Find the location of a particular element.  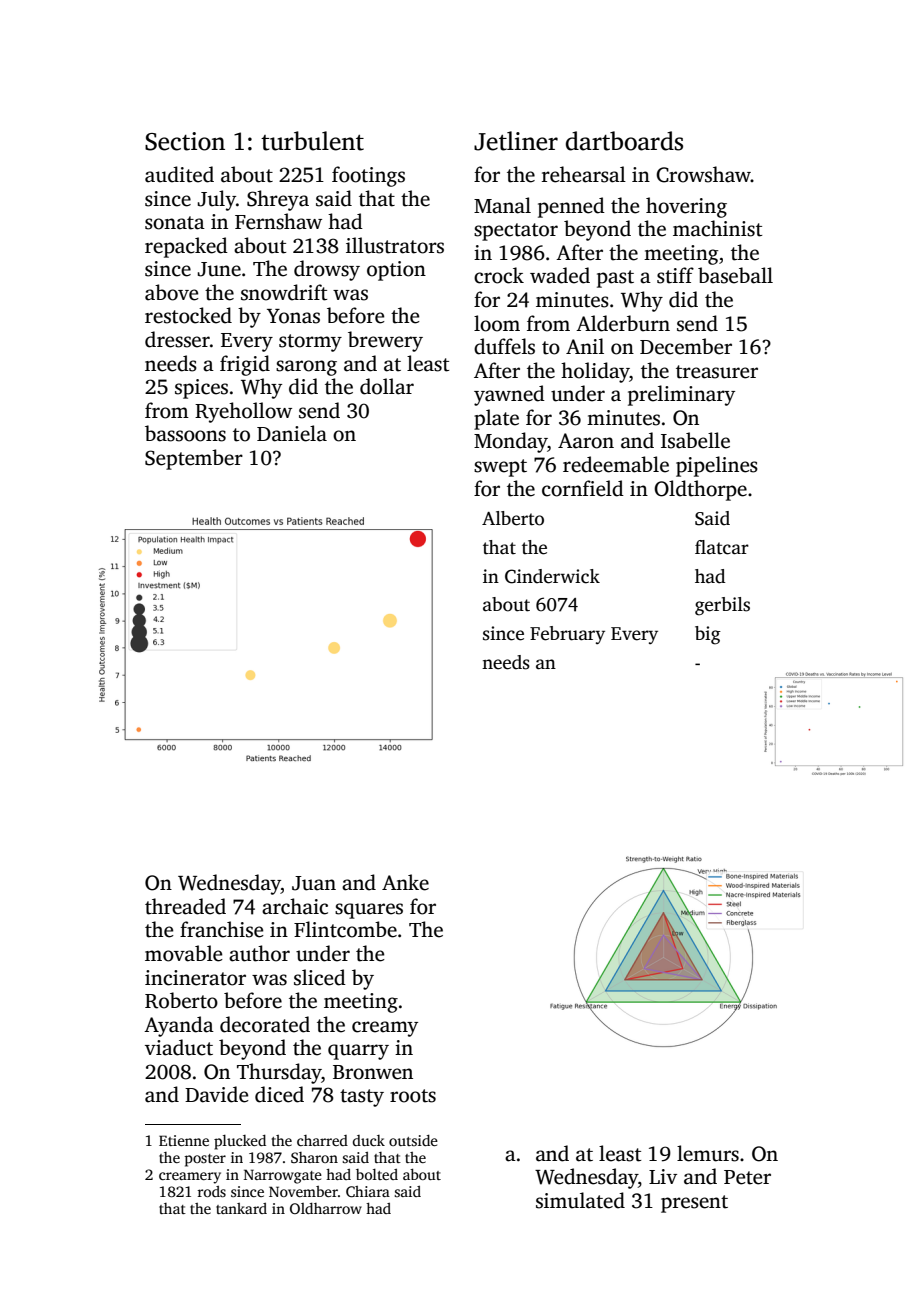

Cinderwick is located at coordinates (552, 576).
